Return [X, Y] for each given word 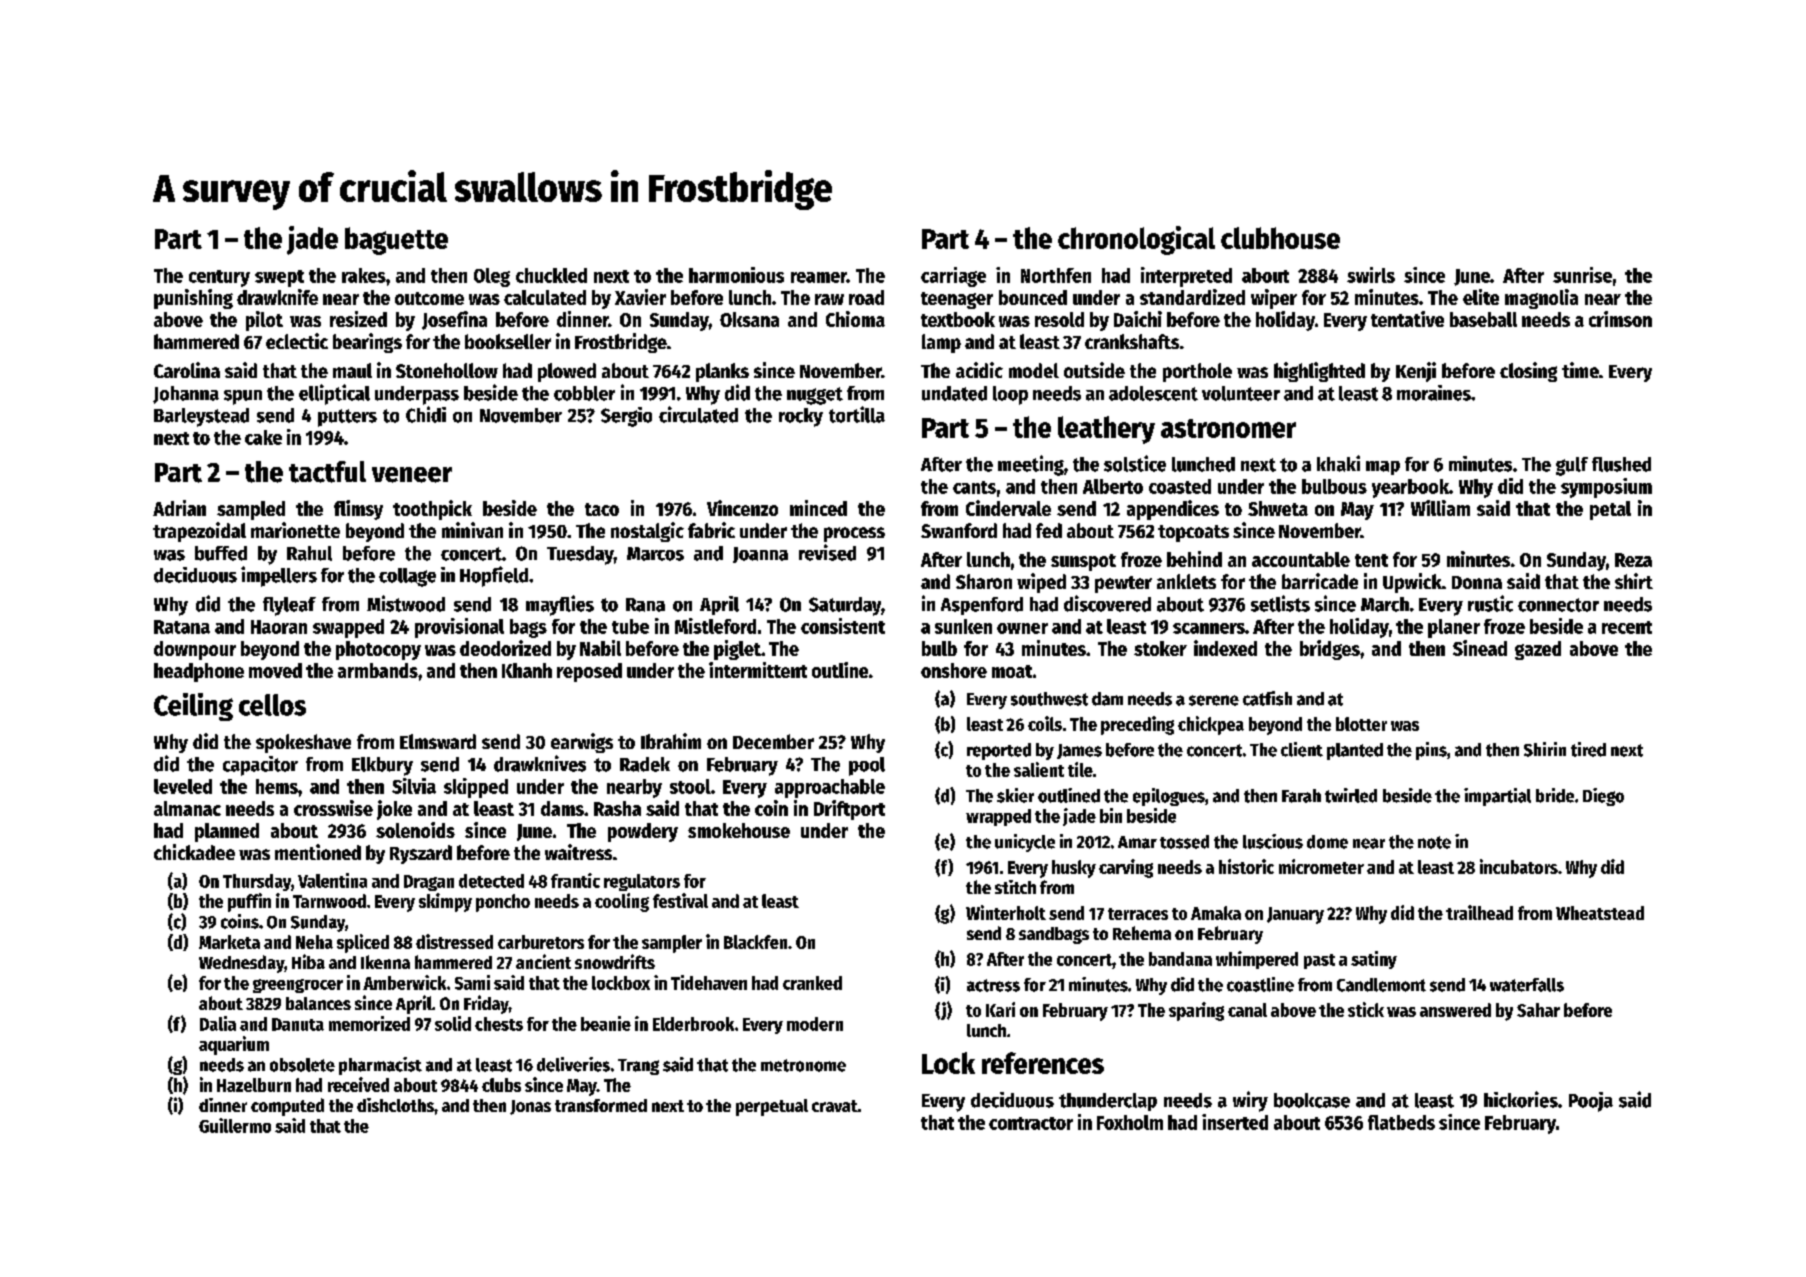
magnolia [1541, 299]
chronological [1136, 240]
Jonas [530, 1107]
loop [1010, 395]
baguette [396, 241]
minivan [472, 530]
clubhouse [1280, 238]
